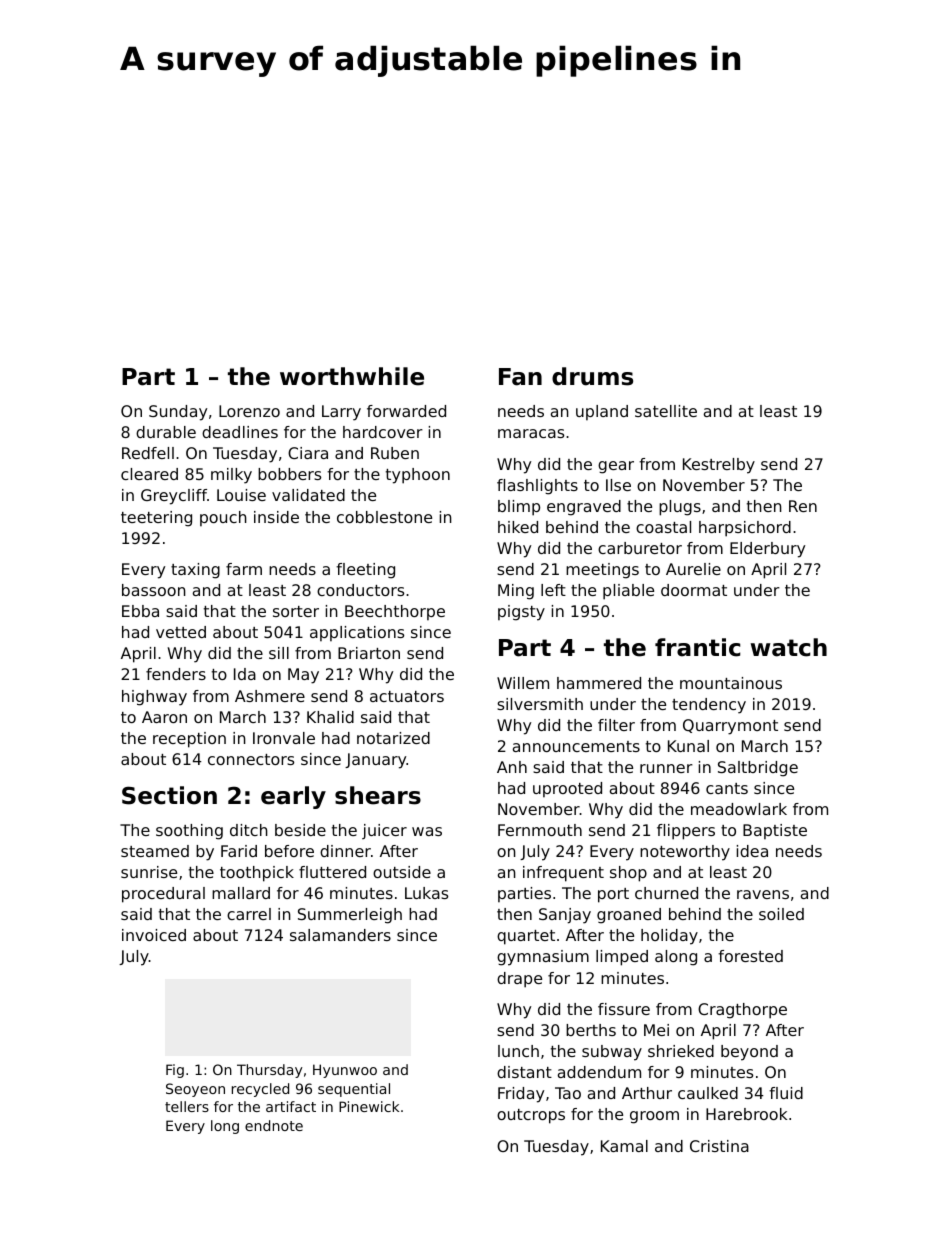 This screenshot has height=1233, width=952. What do you see at coordinates (270, 1071) in the screenshot?
I see `Thursday` at bounding box center [270, 1071].
